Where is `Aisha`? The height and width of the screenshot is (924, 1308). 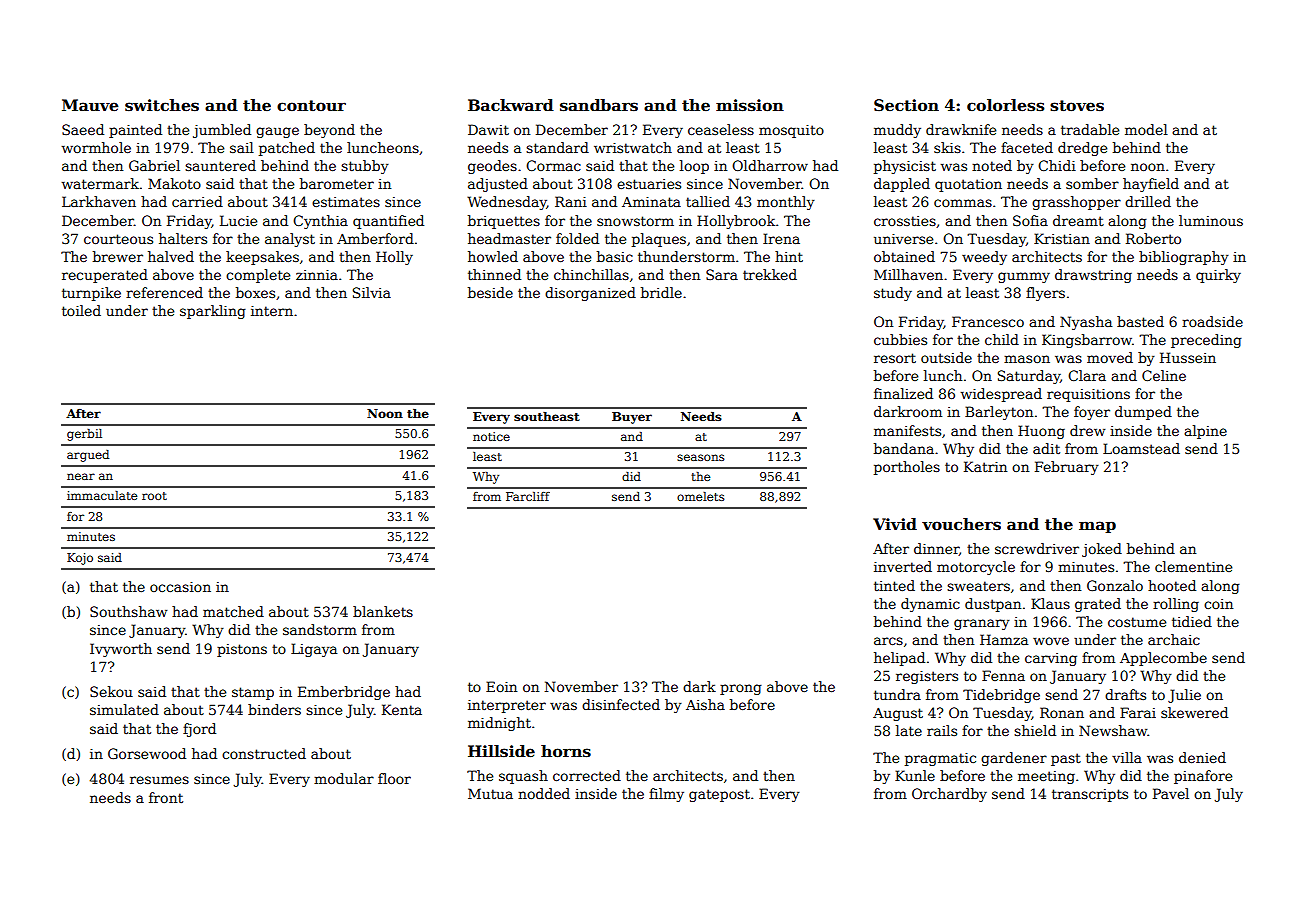
Aisha is located at coordinates (705, 704).
